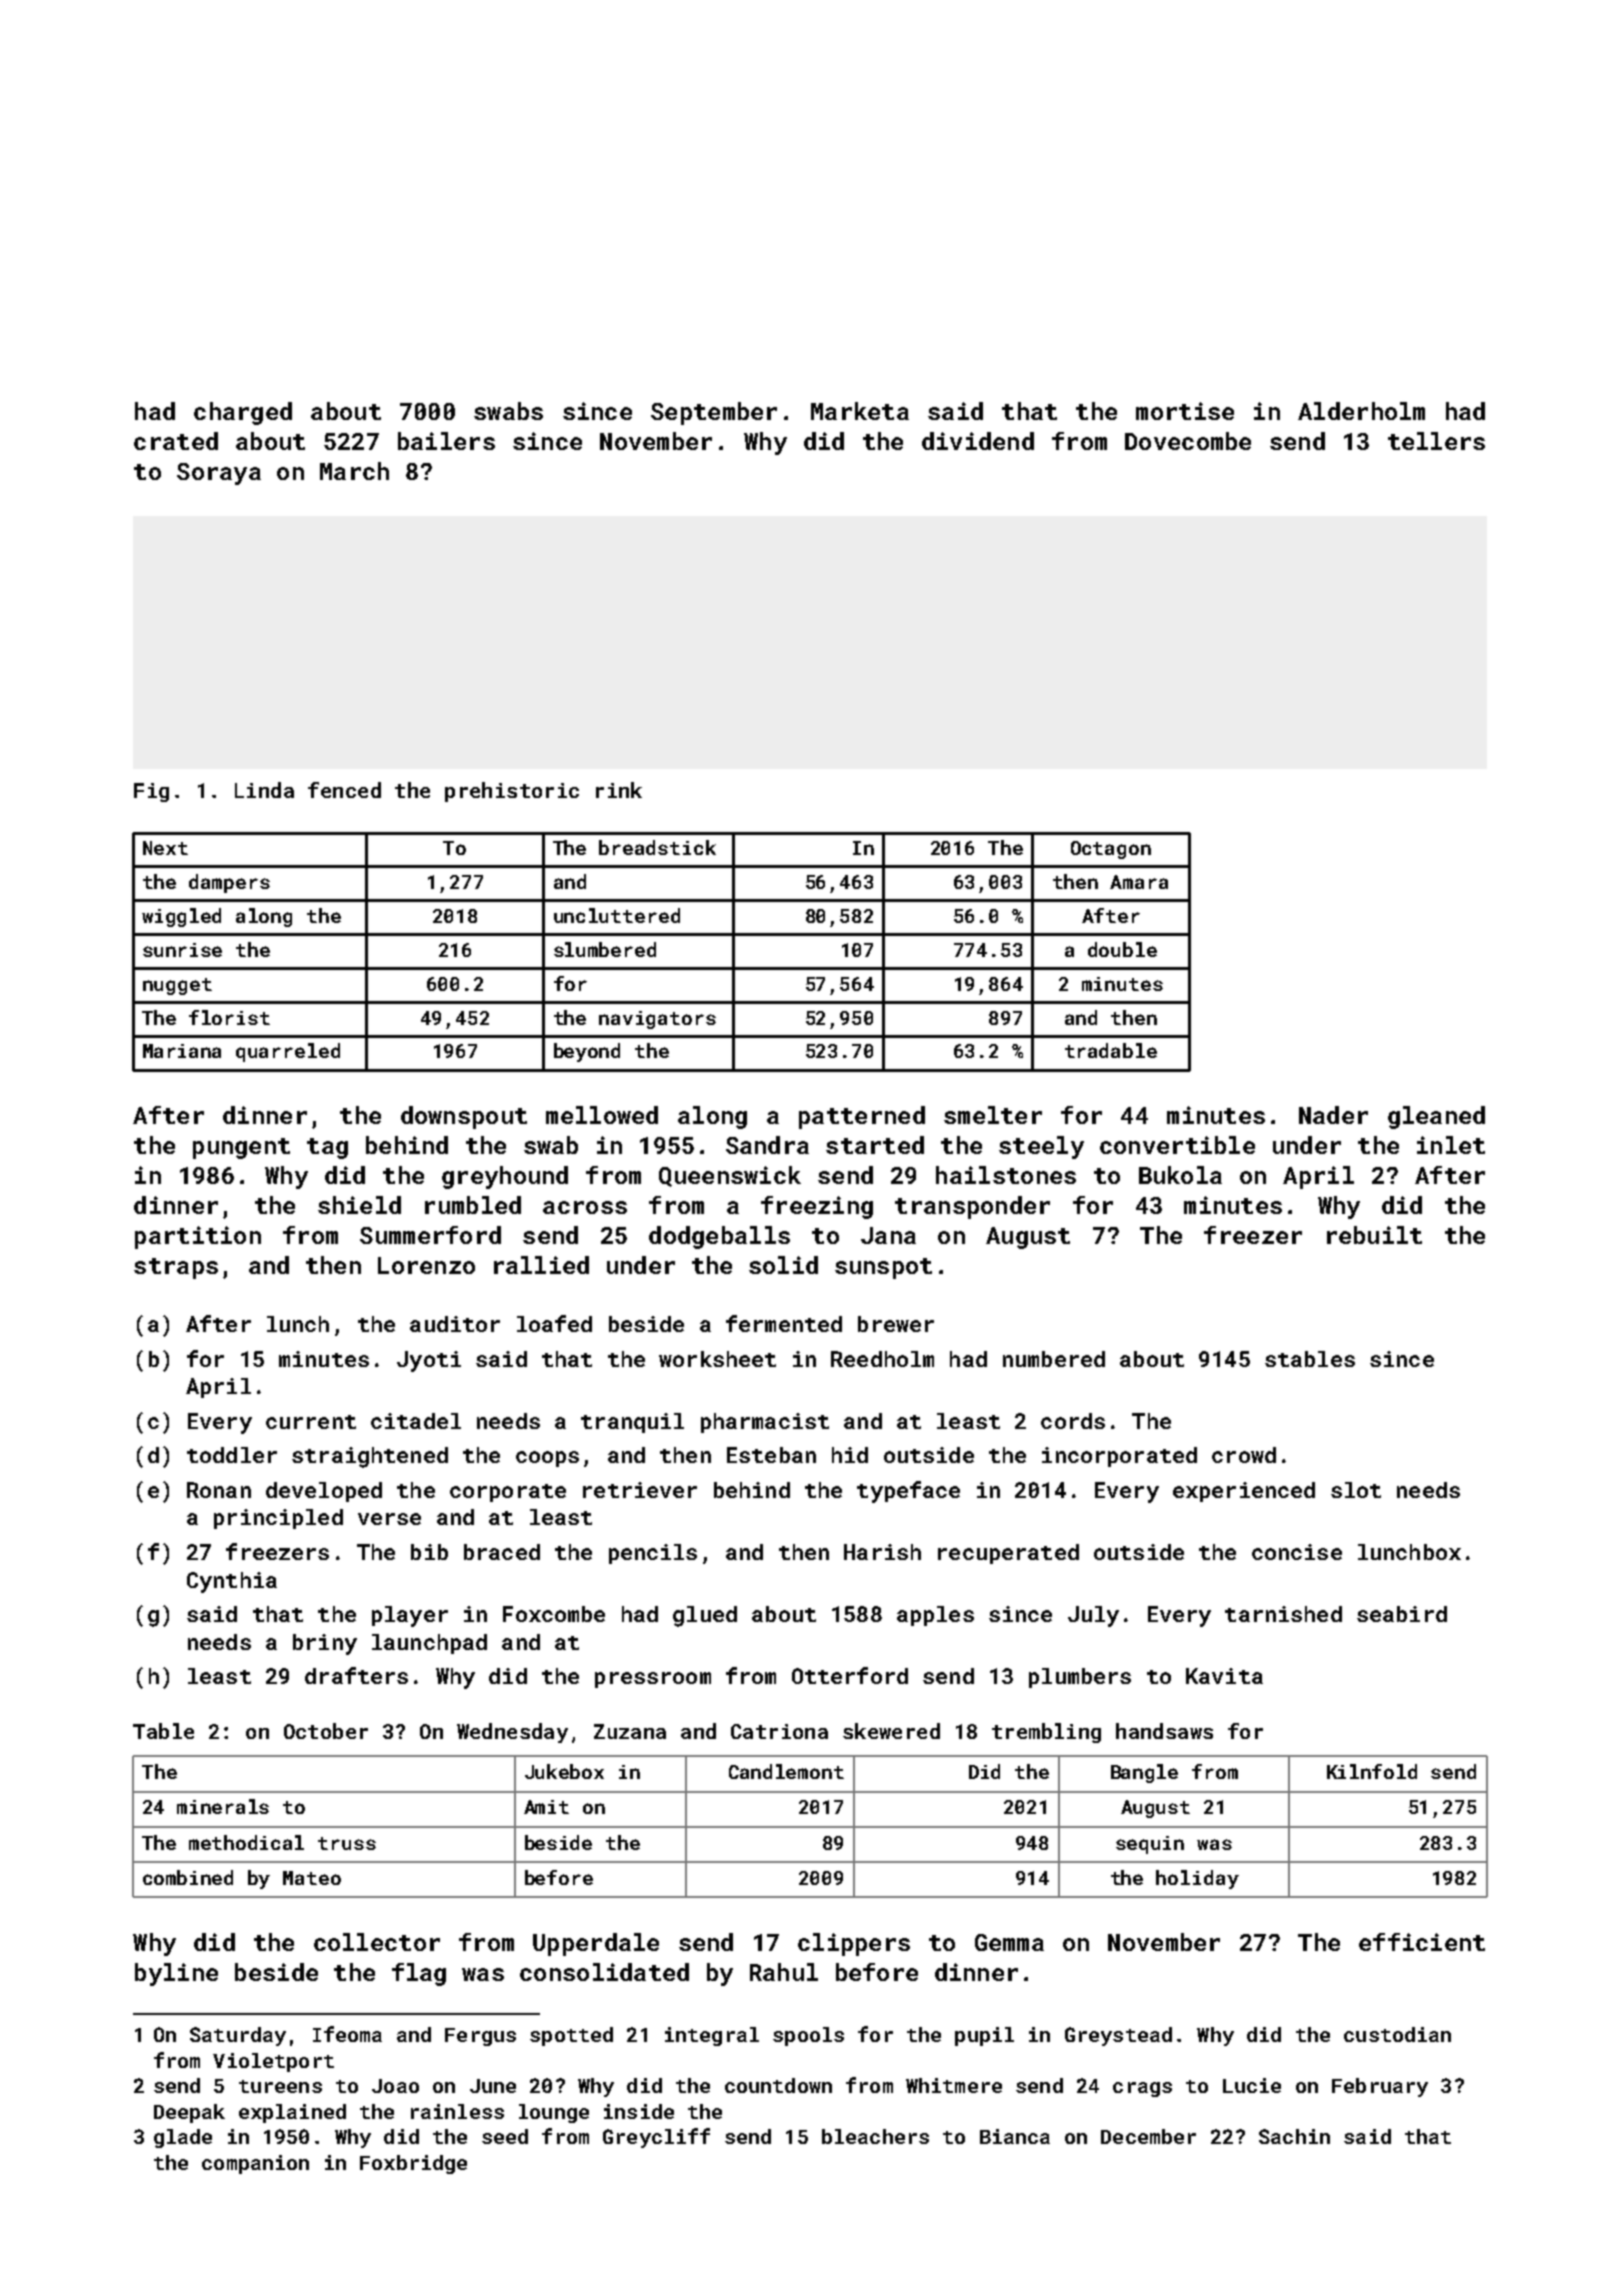 This screenshot has height=2292, width=1620. Describe the element at coordinates (1244, 1455) in the screenshot. I see `crowd` at that location.
